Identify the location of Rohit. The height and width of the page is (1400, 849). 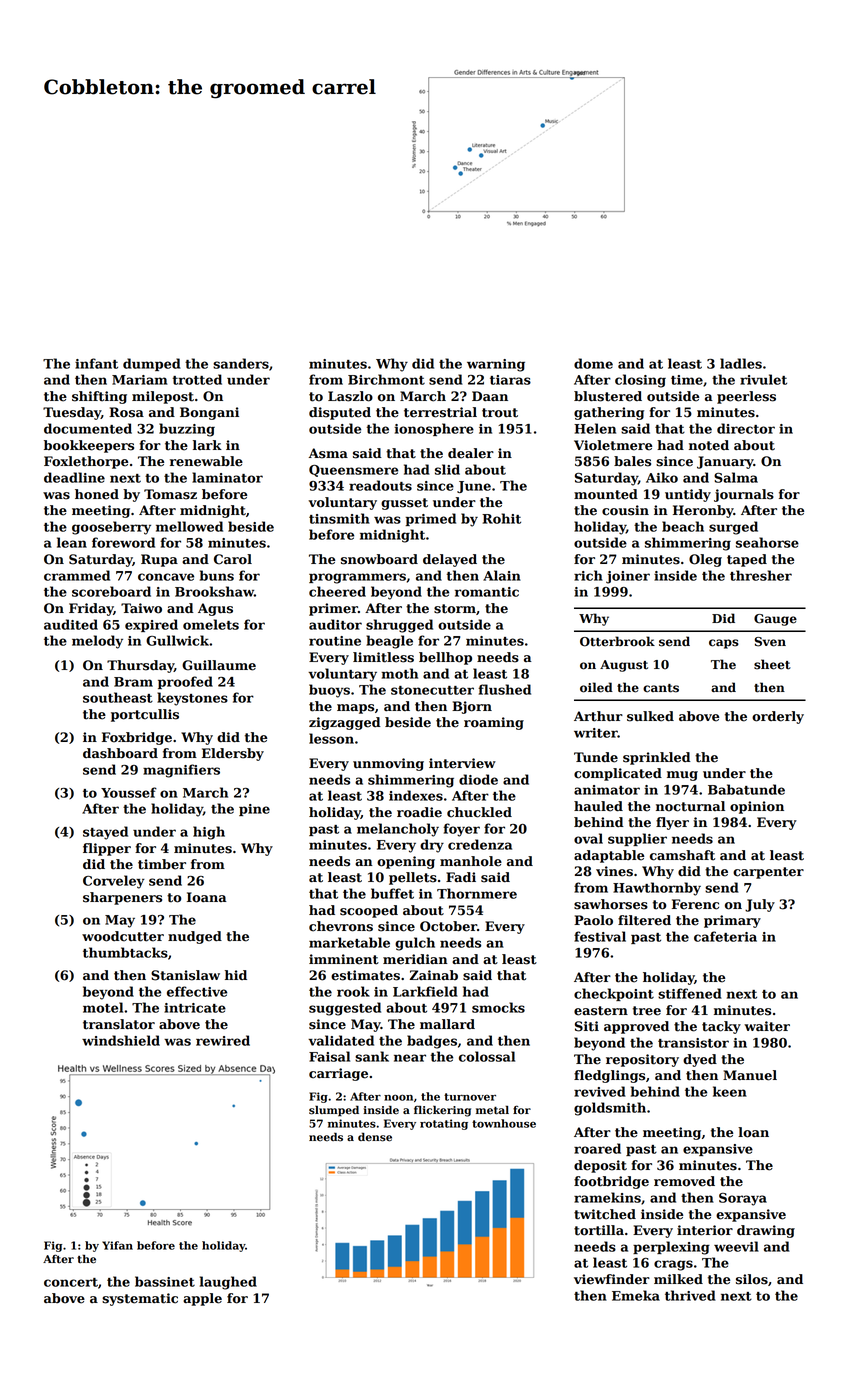
(501, 518).
